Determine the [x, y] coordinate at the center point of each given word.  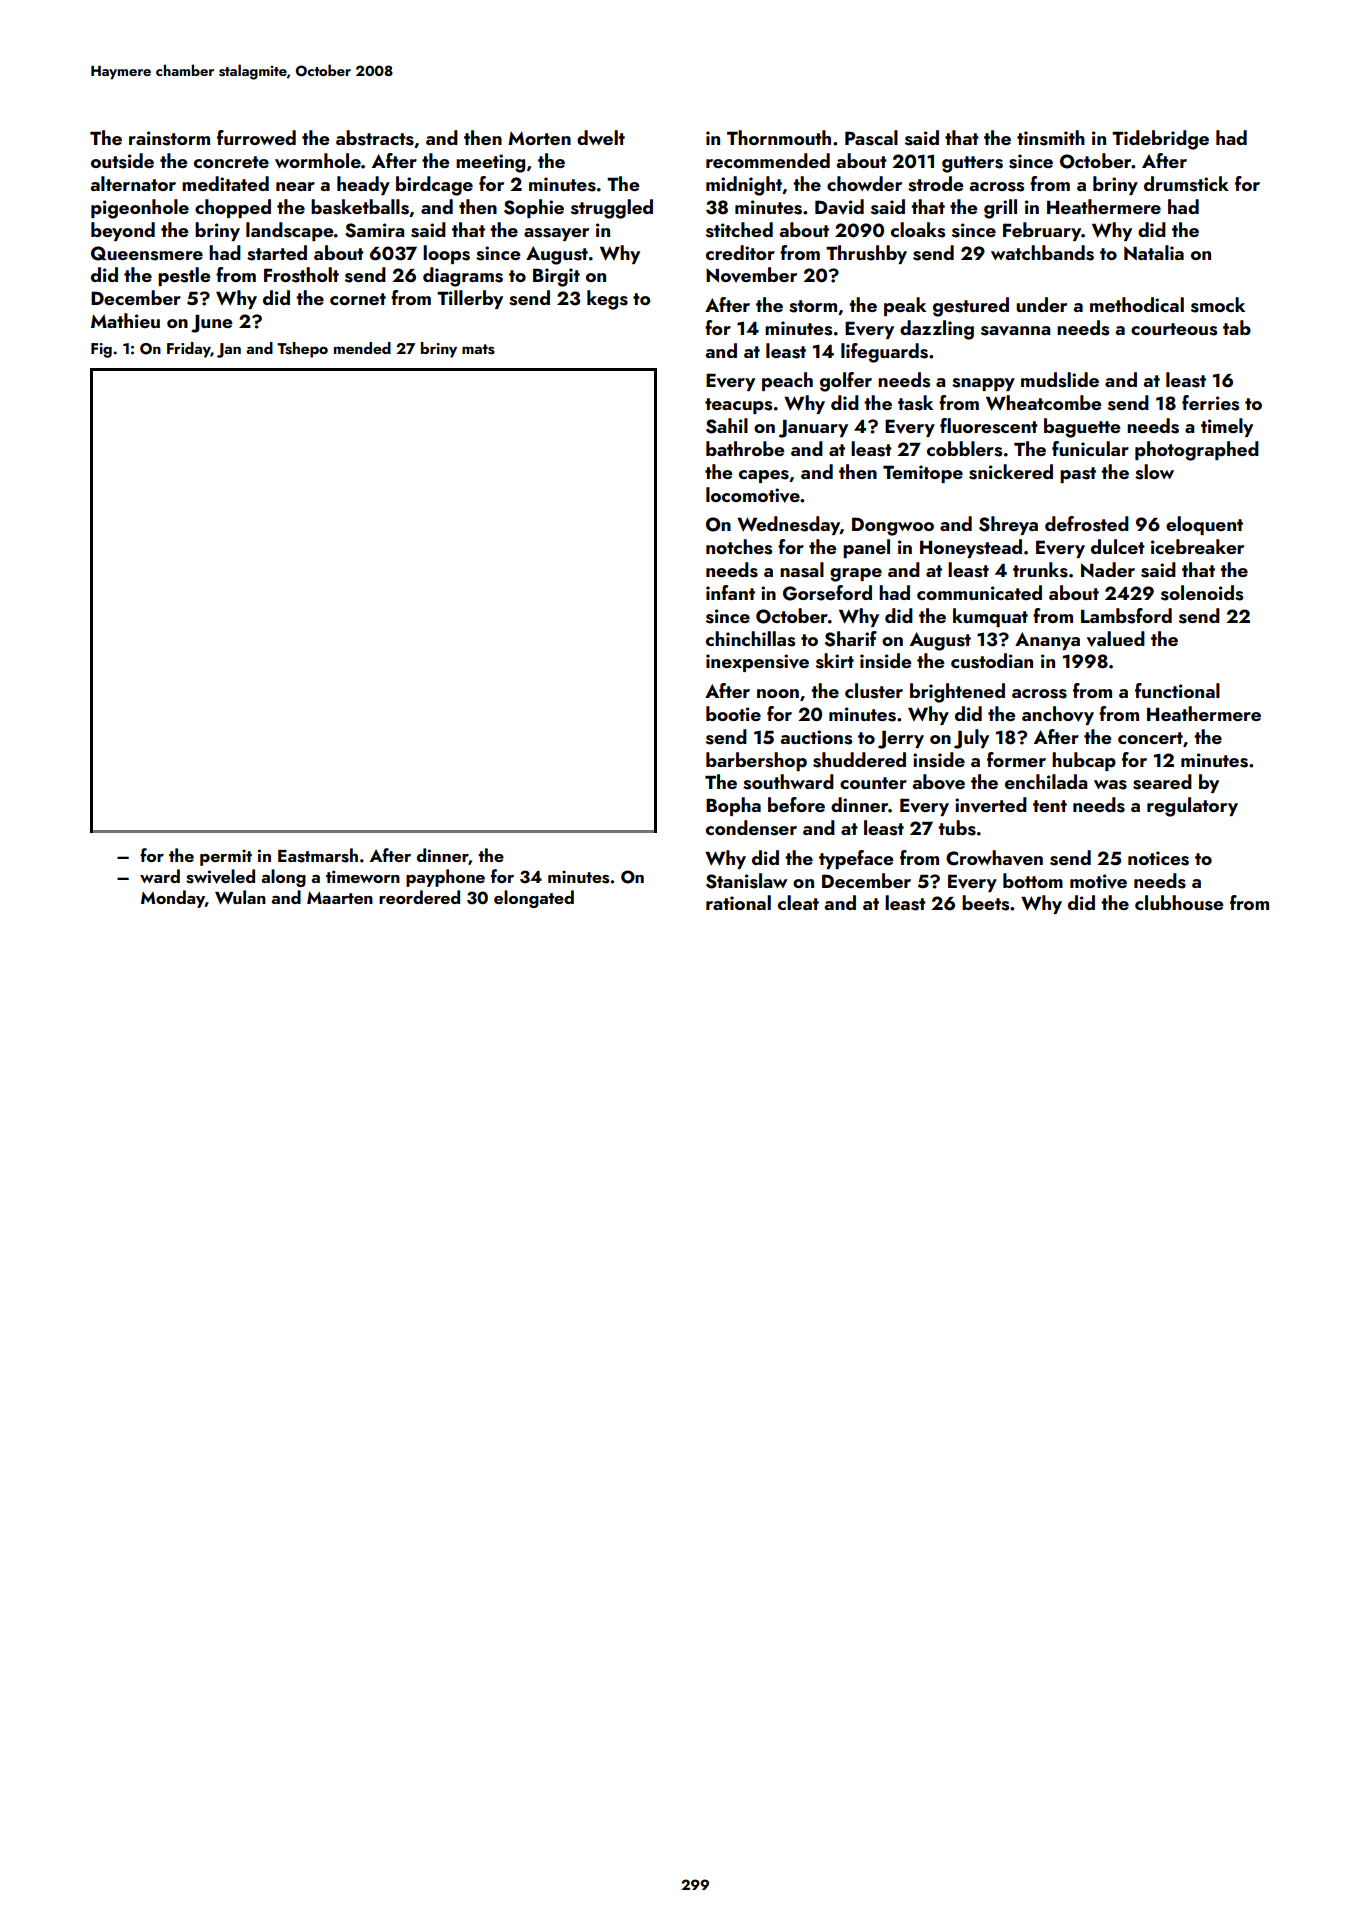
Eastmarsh [318, 855]
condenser [751, 828]
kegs [607, 300]
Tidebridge [1160, 140]
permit [226, 857]
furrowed [256, 137]
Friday [189, 350]
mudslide [1060, 380]
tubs [957, 828]
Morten [539, 138]
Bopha [733, 806]
